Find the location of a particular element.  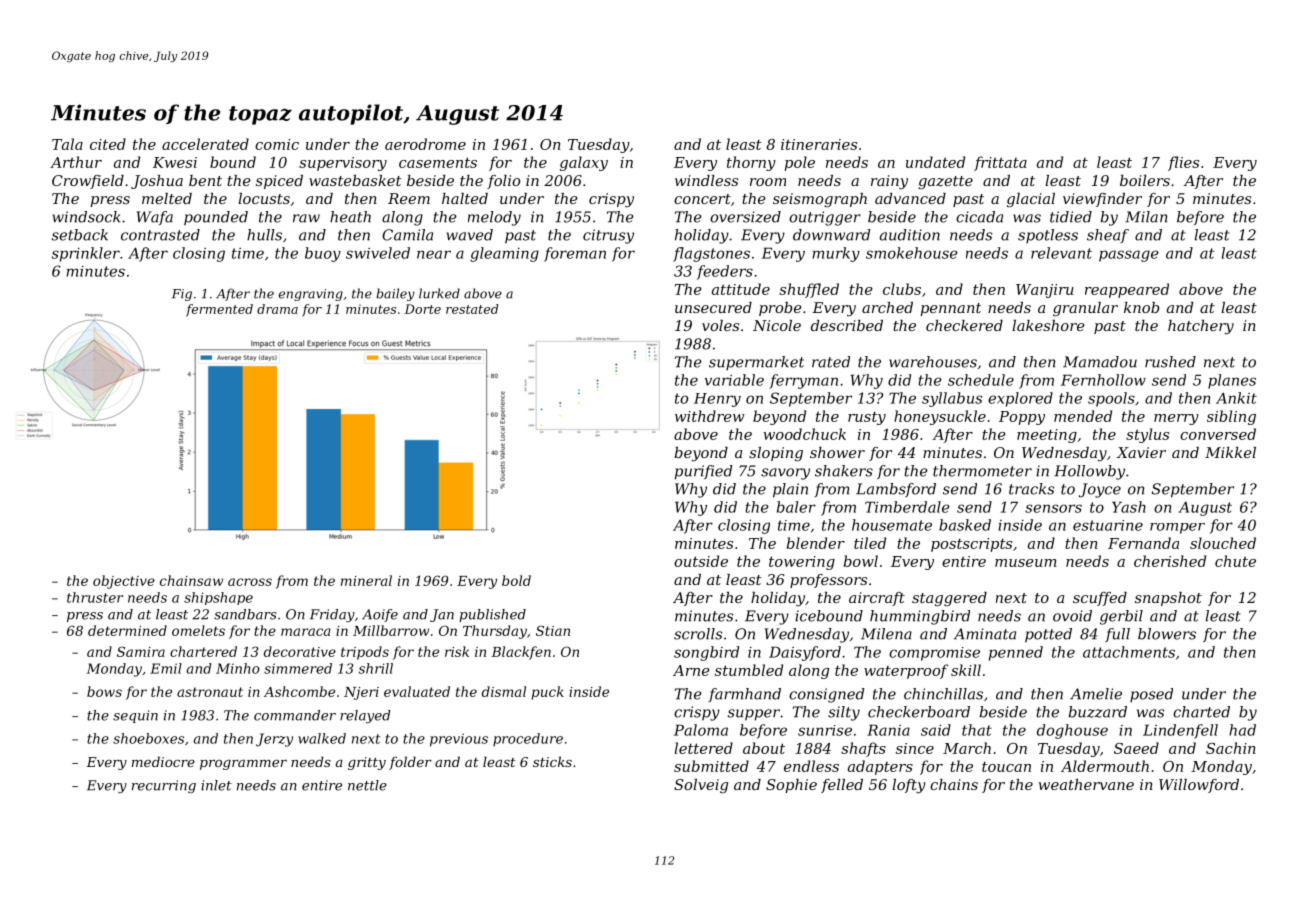

sequin is located at coordinates (135, 716).
